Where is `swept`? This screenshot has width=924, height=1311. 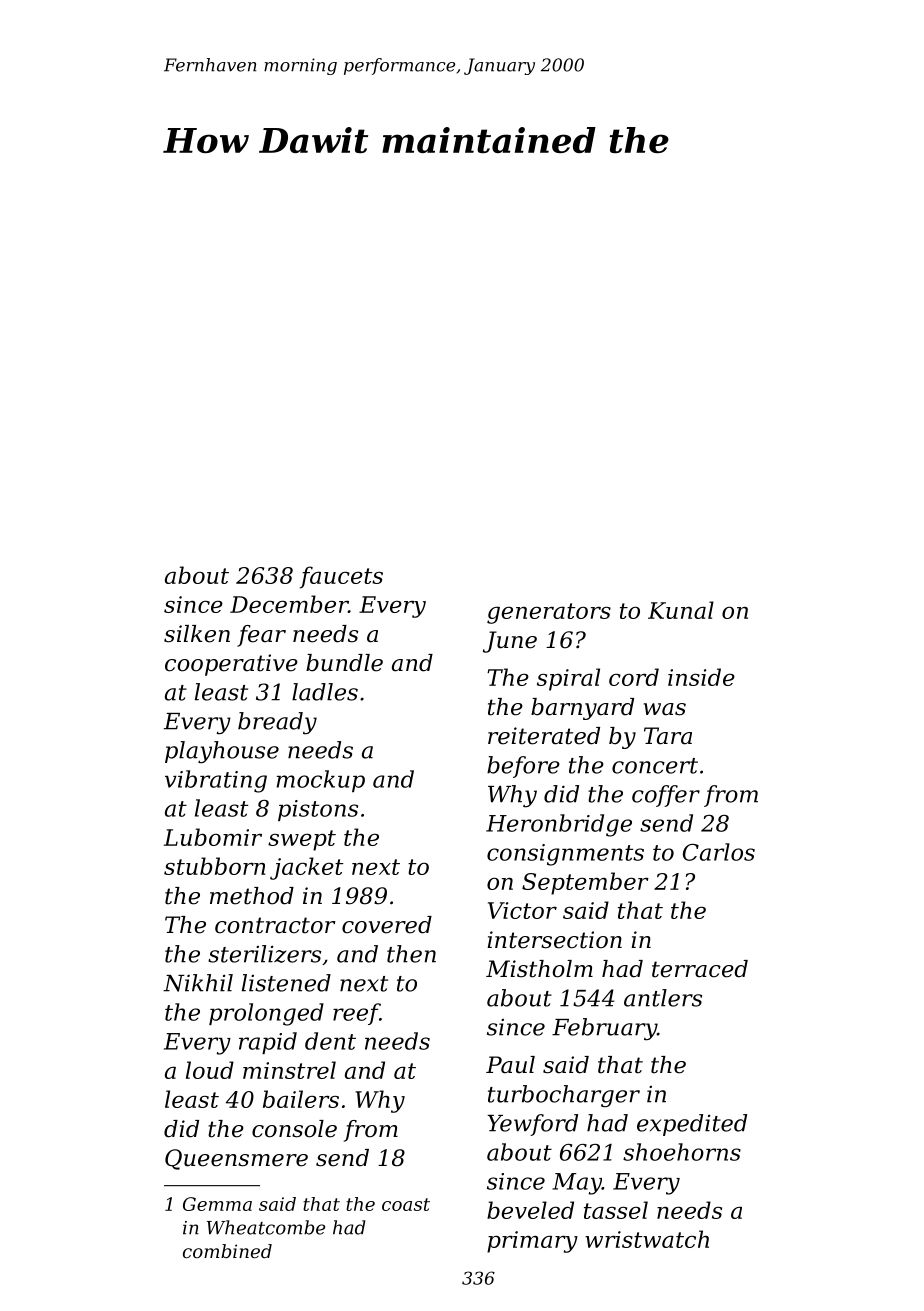
swept is located at coordinates (302, 840).
